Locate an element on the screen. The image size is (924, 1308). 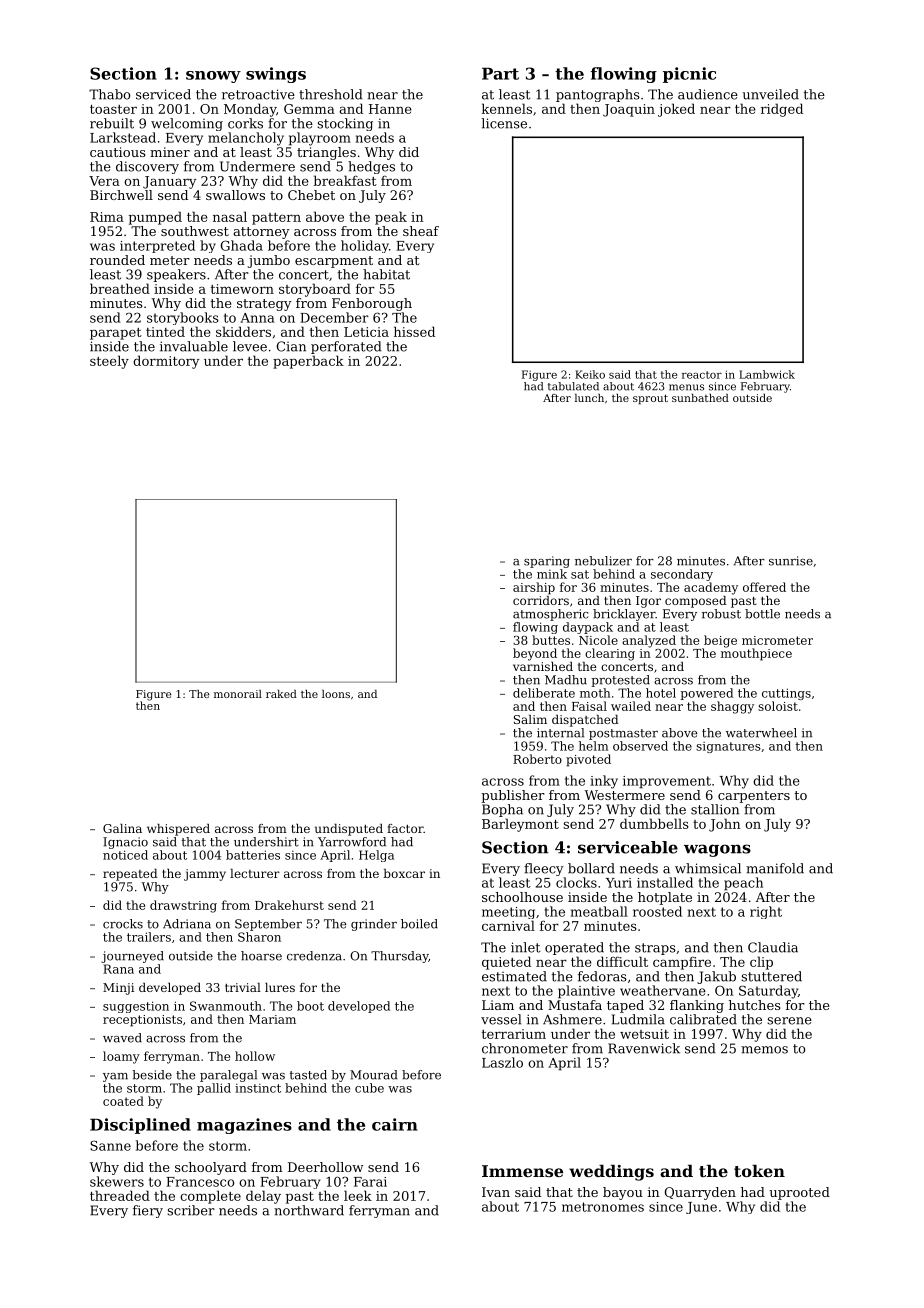
monorail is located at coordinates (238, 694).
